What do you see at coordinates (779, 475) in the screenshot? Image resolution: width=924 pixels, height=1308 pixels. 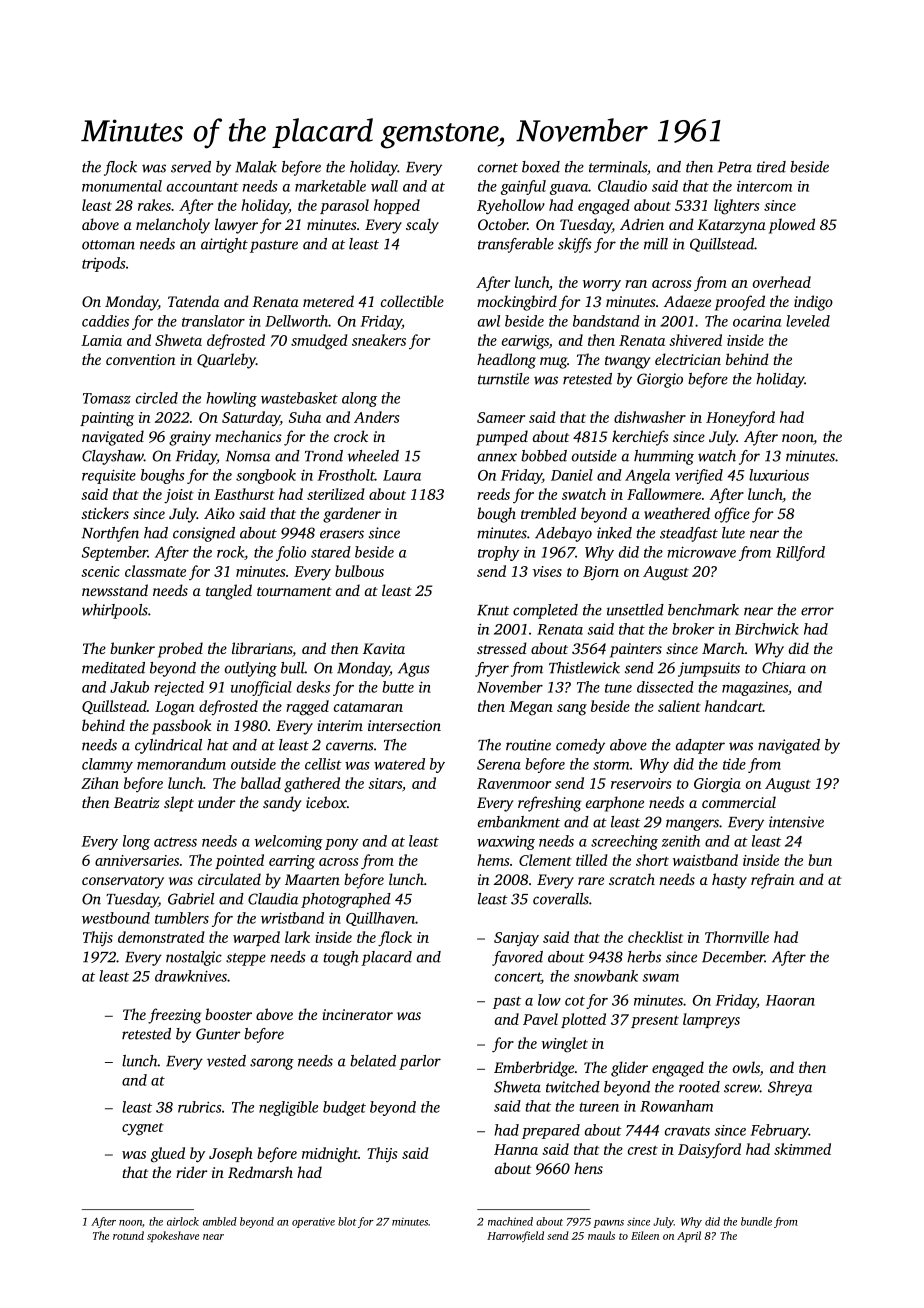 I see `luxurious` at bounding box center [779, 475].
